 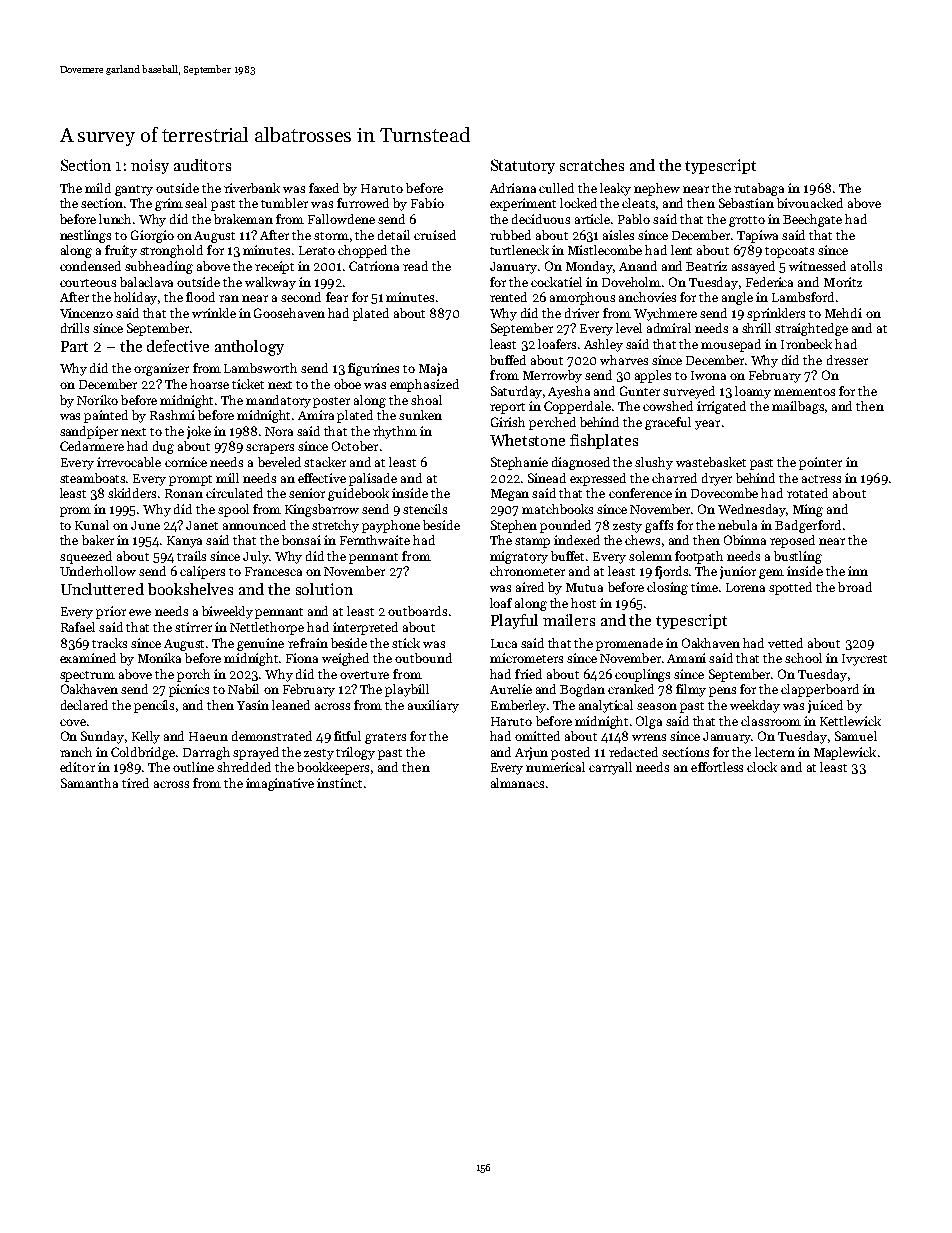 I want to click on fitful, so click(x=347, y=736).
